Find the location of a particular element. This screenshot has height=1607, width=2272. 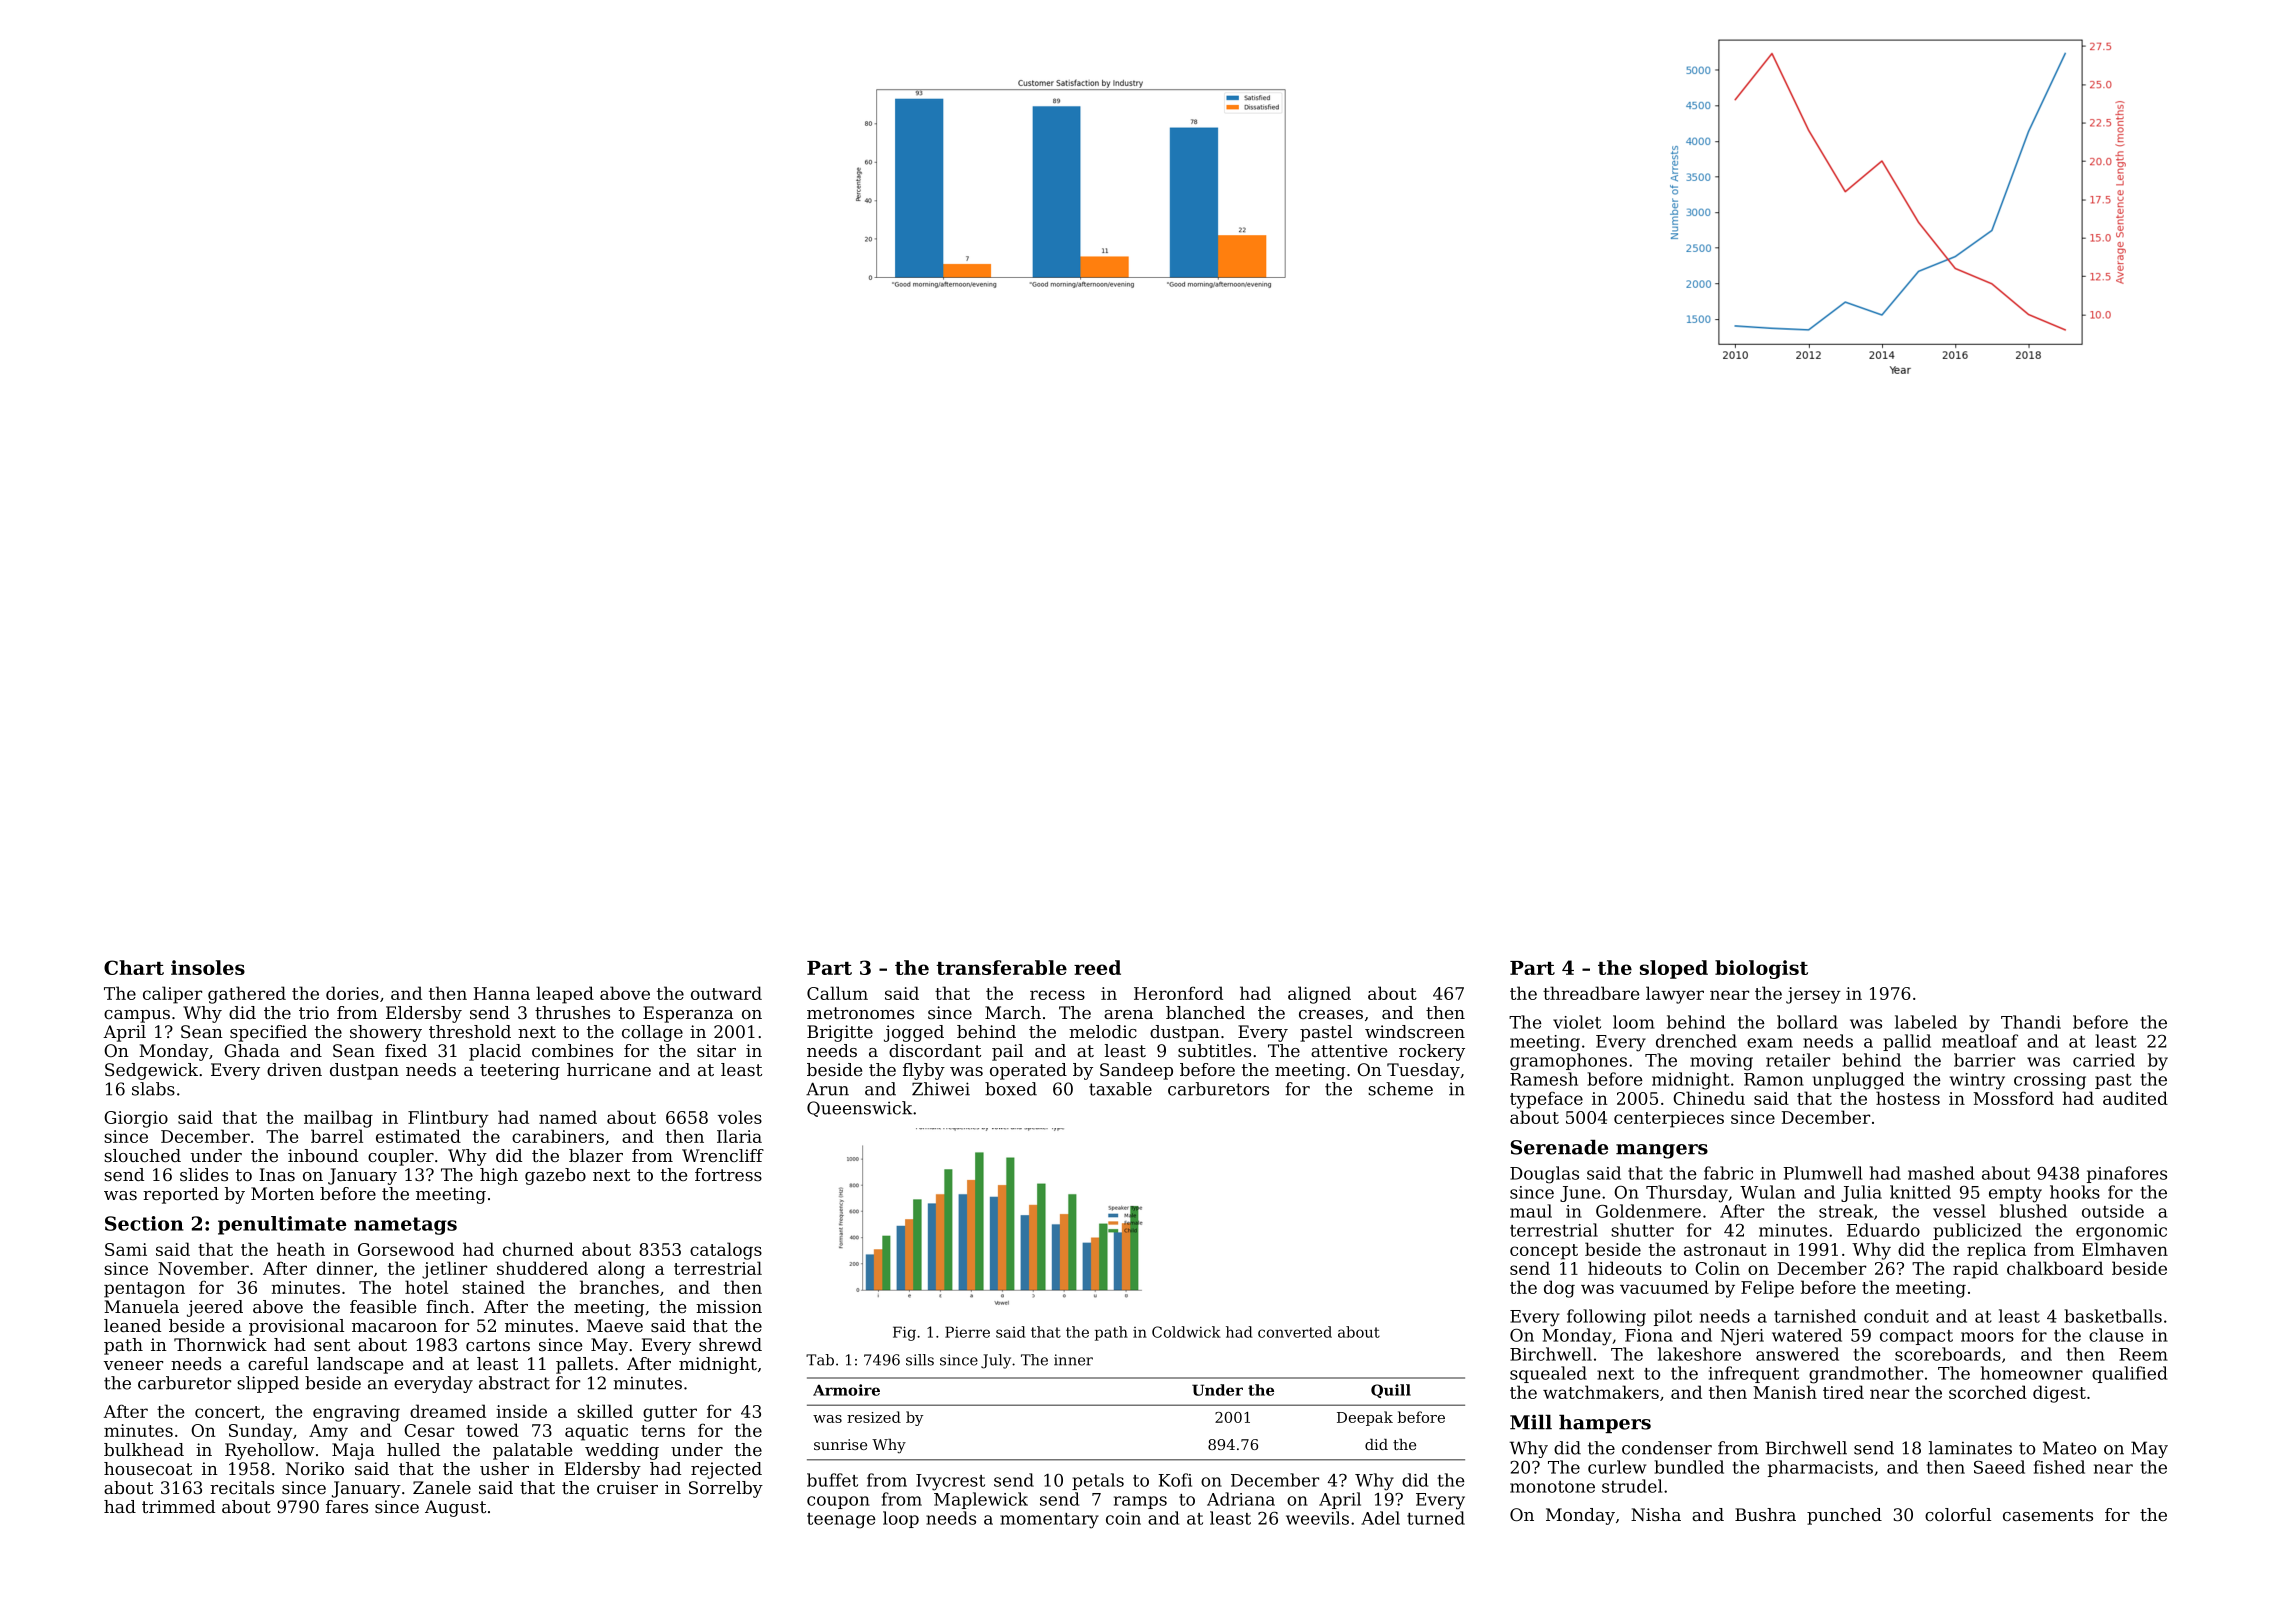

Thandi is located at coordinates (2031, 1022).
